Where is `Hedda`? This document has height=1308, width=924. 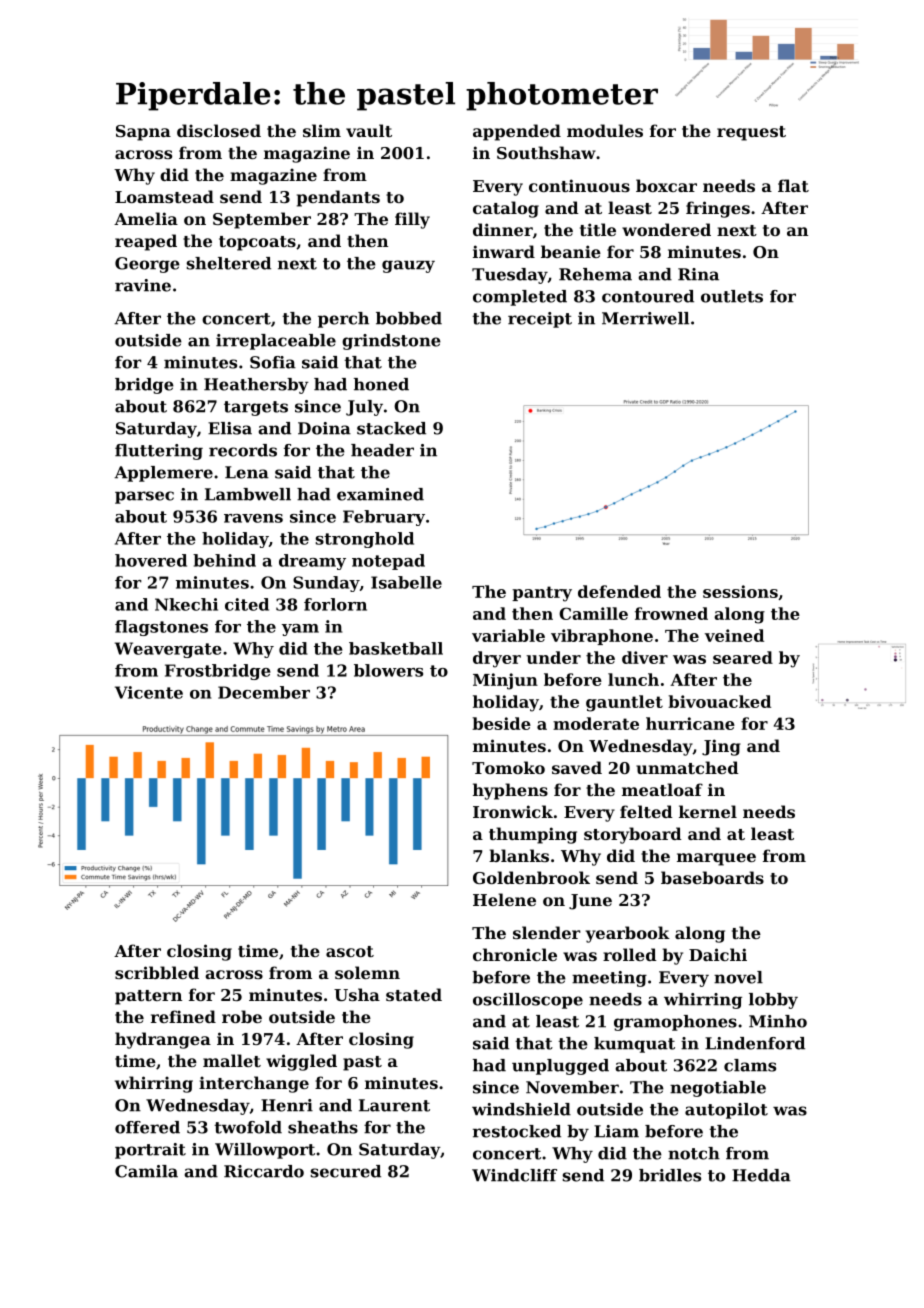 Hedda is located at coordinates (761, 1175).
